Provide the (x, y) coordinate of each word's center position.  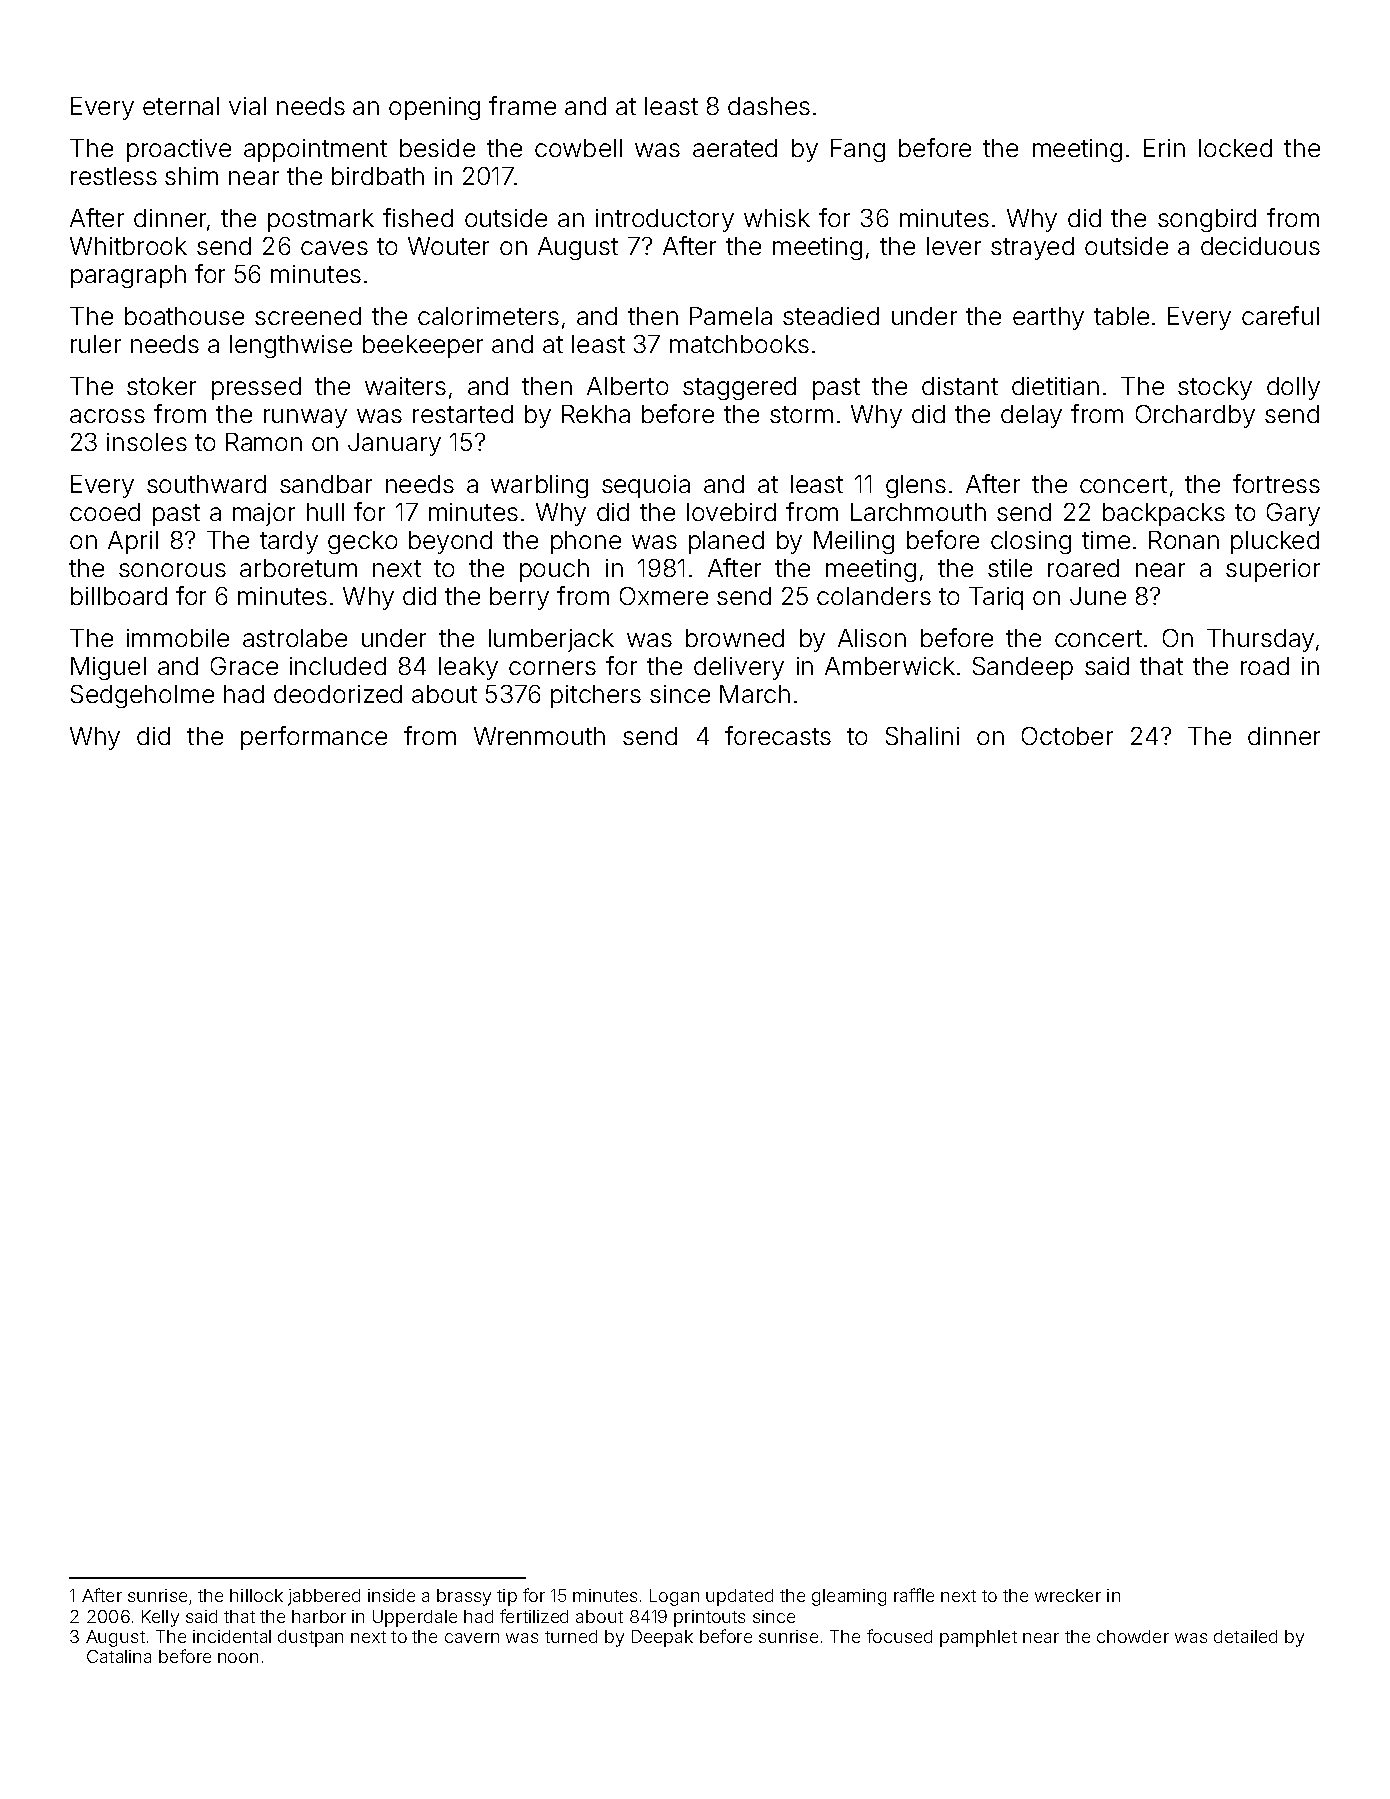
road (1265, 666)
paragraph (128, 276)
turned (571, 1636)
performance (314, 738)
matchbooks (739, 344)
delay (1031, 416)
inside (391, 1595)
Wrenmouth (539, 736)
